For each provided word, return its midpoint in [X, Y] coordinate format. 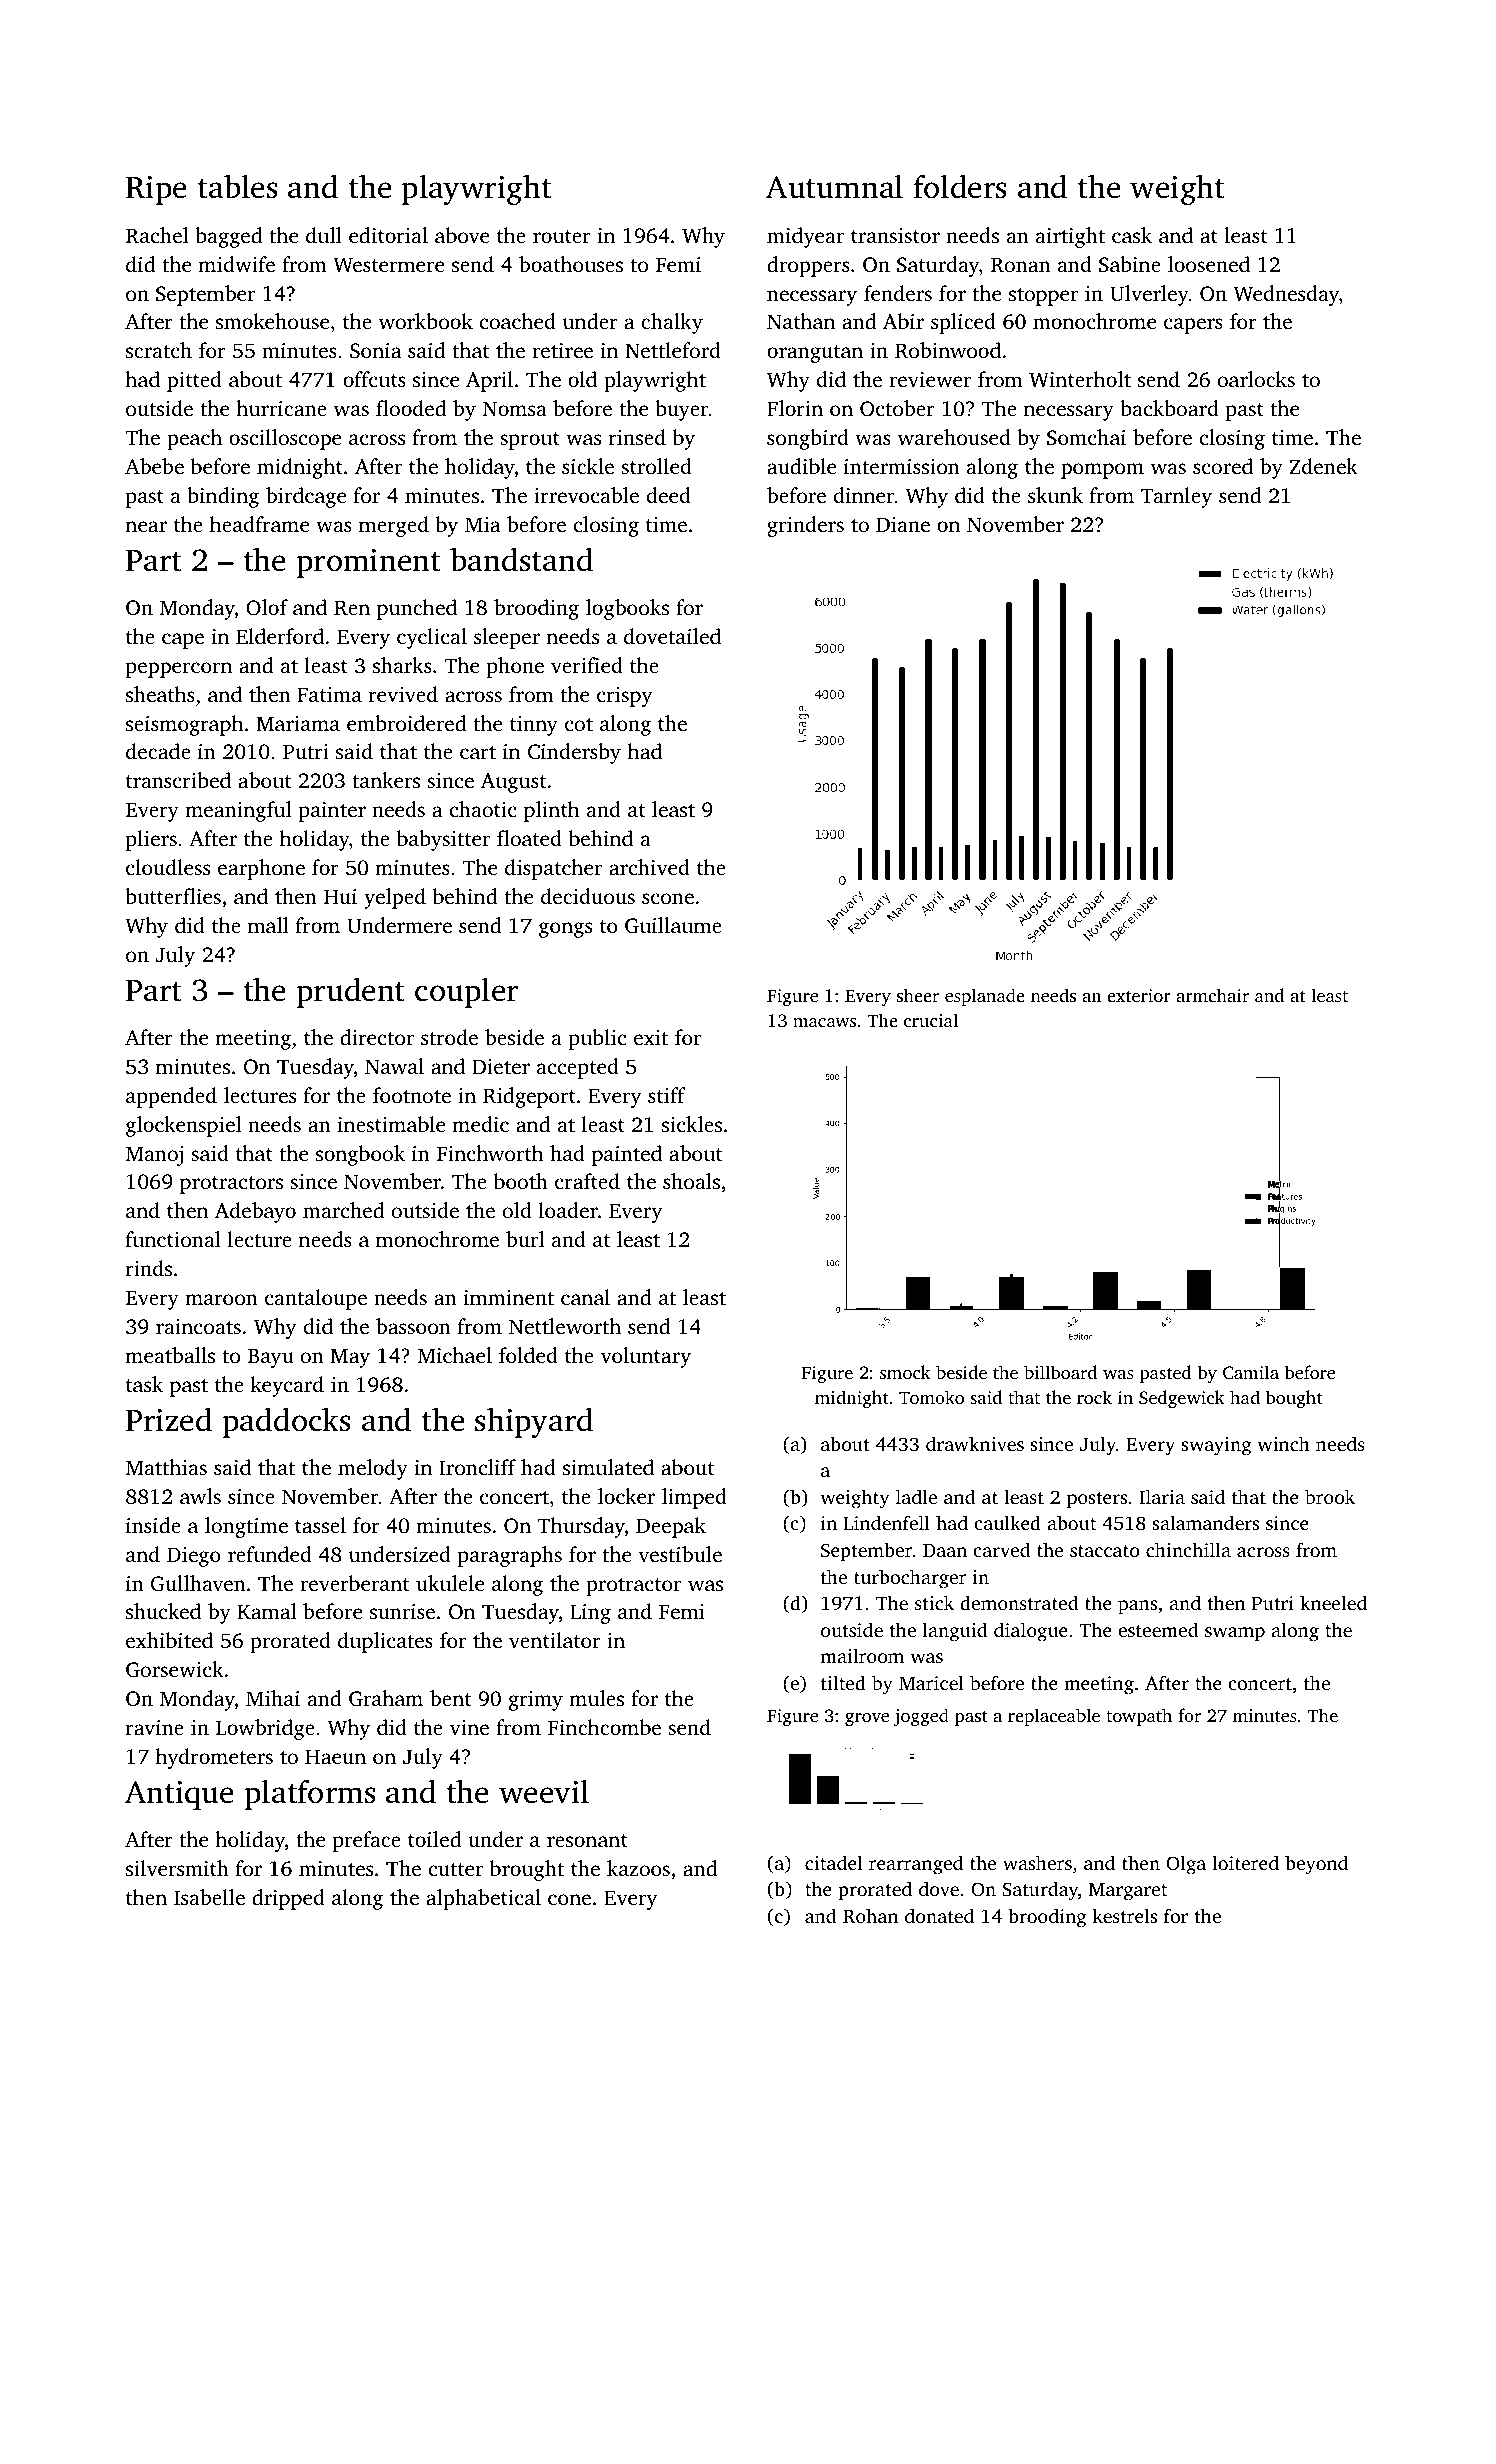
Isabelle [209, 1897]
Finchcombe [604, 1727]
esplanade [985, 997]
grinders [805, 526]
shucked [163, 1611]
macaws [824, 1022]
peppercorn [179, 670]
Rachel [157, 235]
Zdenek [1324, 466]
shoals [691, 1181]
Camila [1251, 1372]
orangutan [815, 354]
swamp [1235, 1634]
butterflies [173, 896]
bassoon [413, 1326]
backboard [1169, 408]
